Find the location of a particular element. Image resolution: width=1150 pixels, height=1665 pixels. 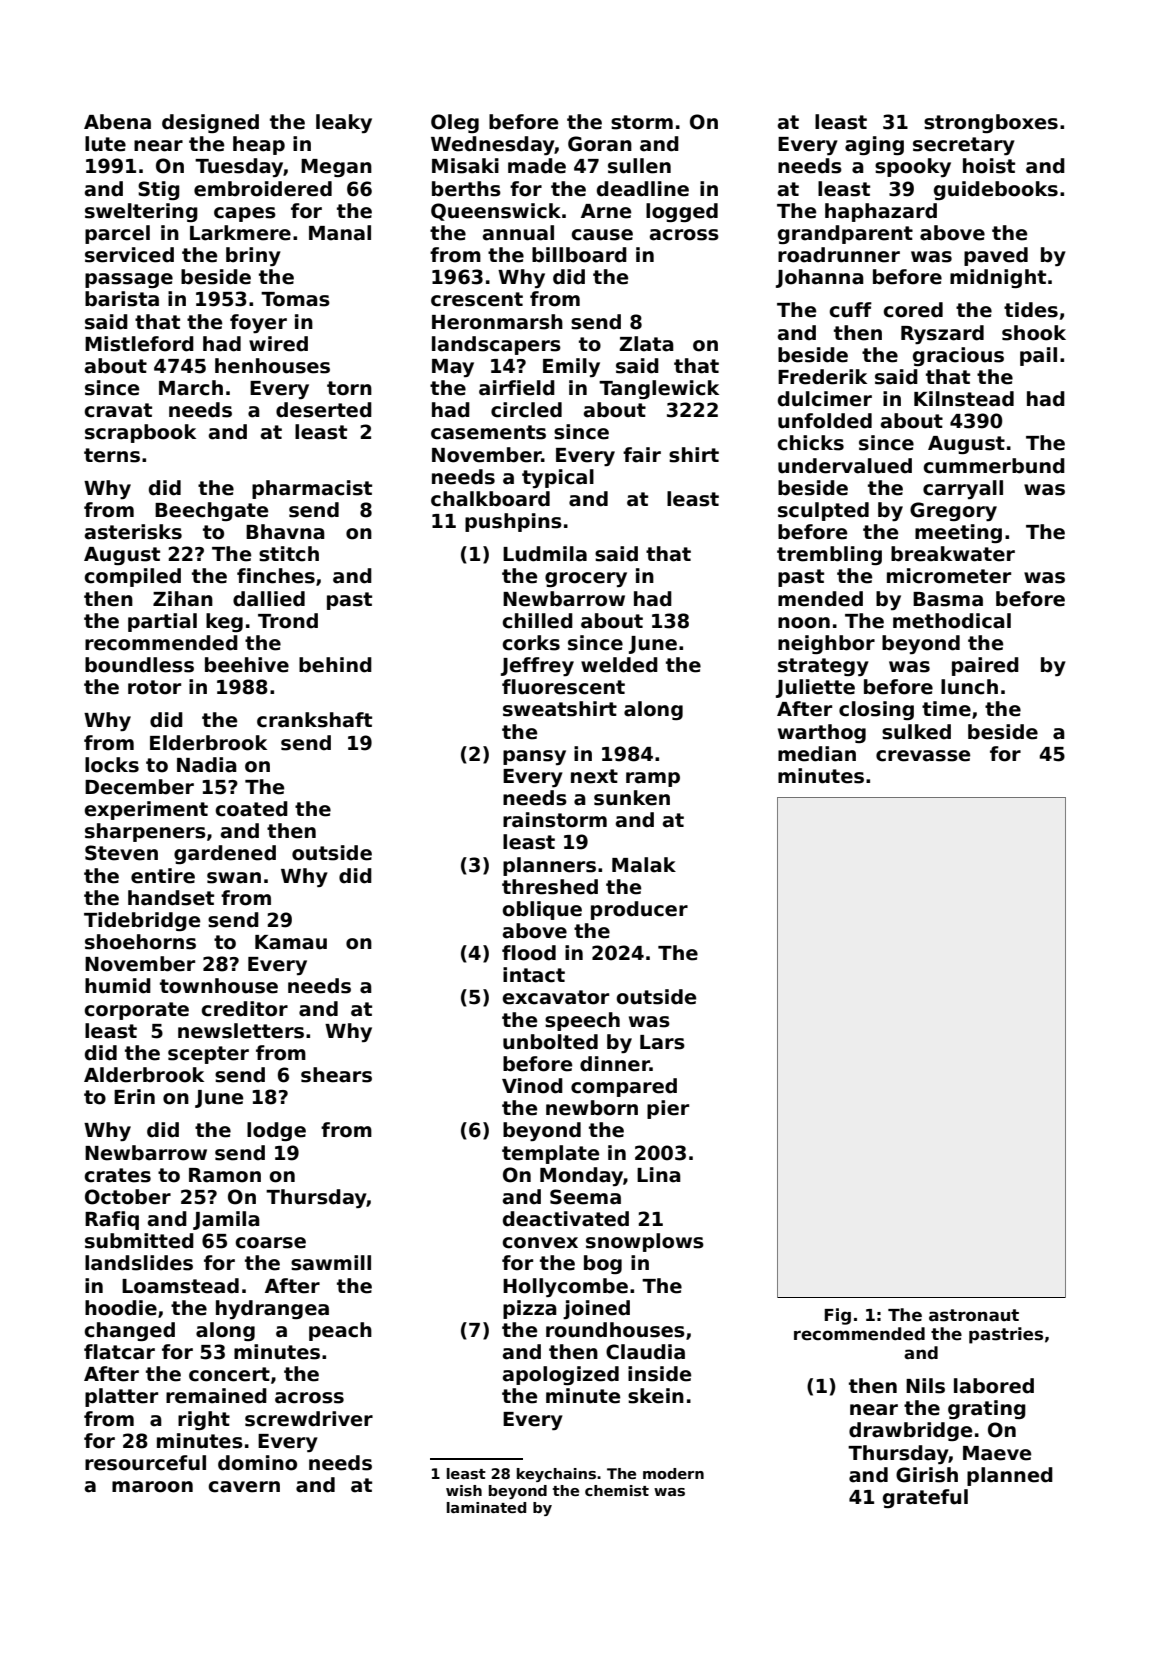

Vinod is located at coordinates (532, 1086).
